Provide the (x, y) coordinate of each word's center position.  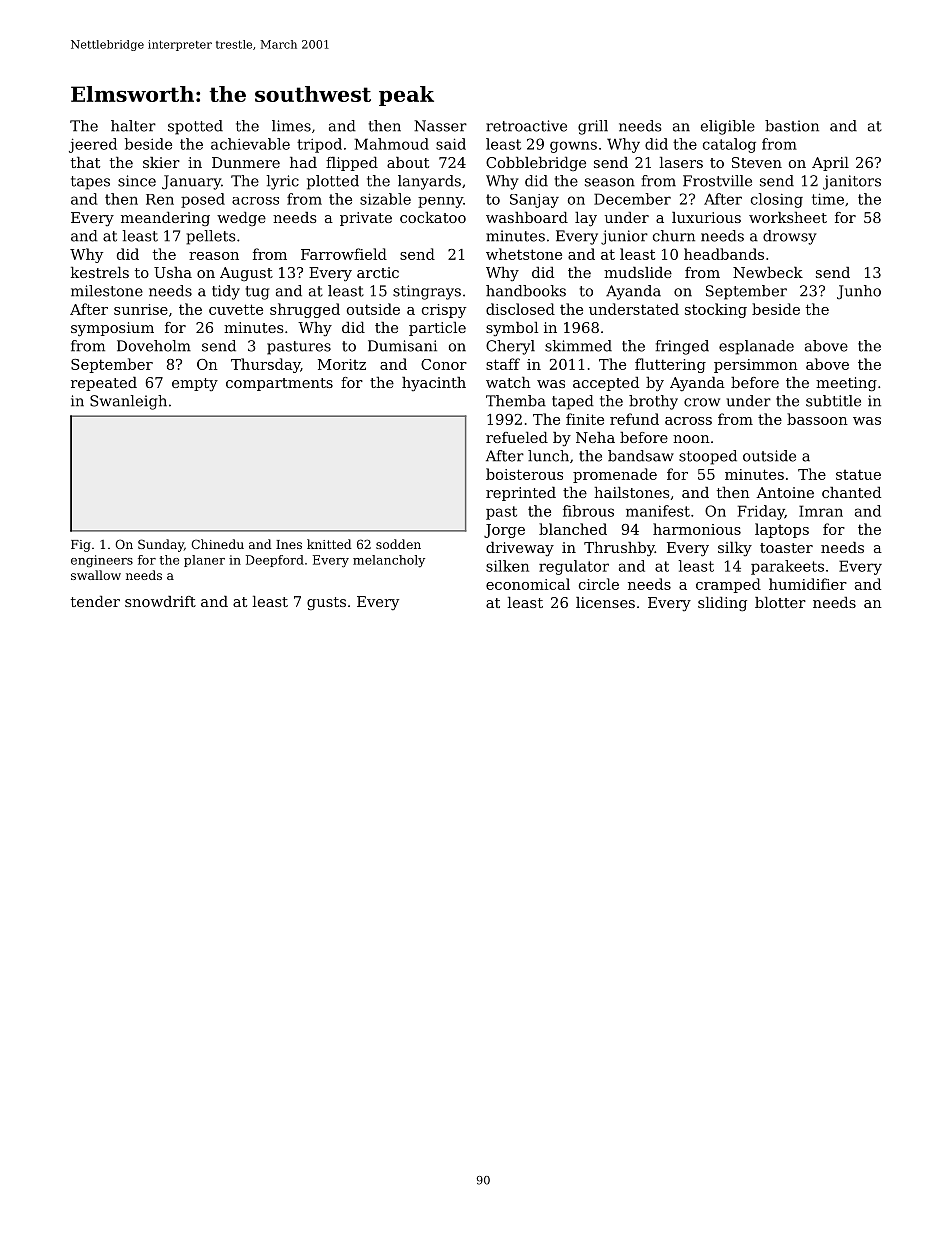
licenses (605, 602)
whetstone (524, 254)
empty (195, 384)
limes (291, 126)
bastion (792, 126)
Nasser (440, 126)
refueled (517, 437)
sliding (722, 604)
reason (214, 256)
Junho (859, 292)
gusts (326, 603)
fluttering (670, 365)
